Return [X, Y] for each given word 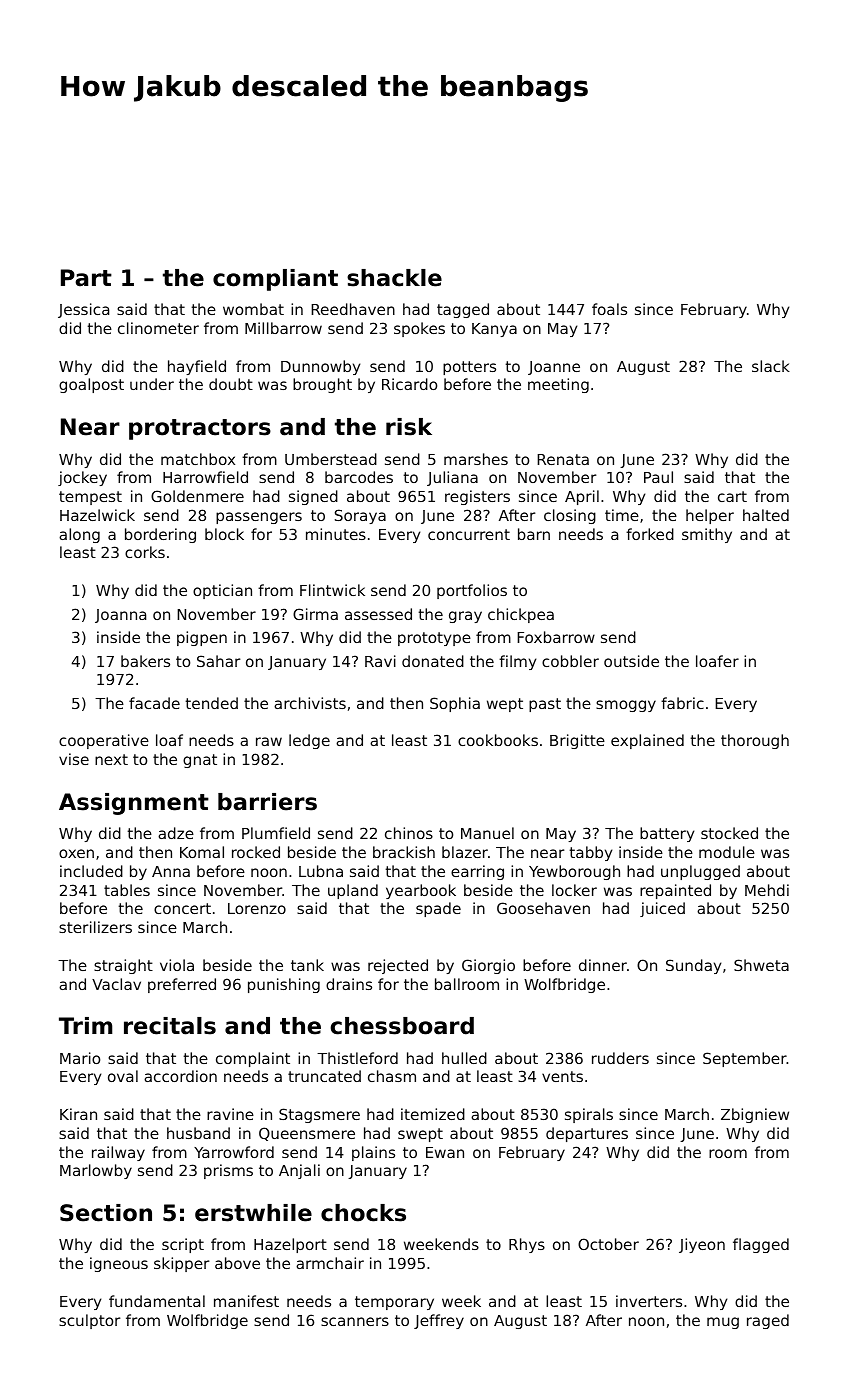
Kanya [494, 330]
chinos [409, 833]
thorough [755, 741]
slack [771, 366]
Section [106, 1213]
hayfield [197, 367]
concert [182, 908]
